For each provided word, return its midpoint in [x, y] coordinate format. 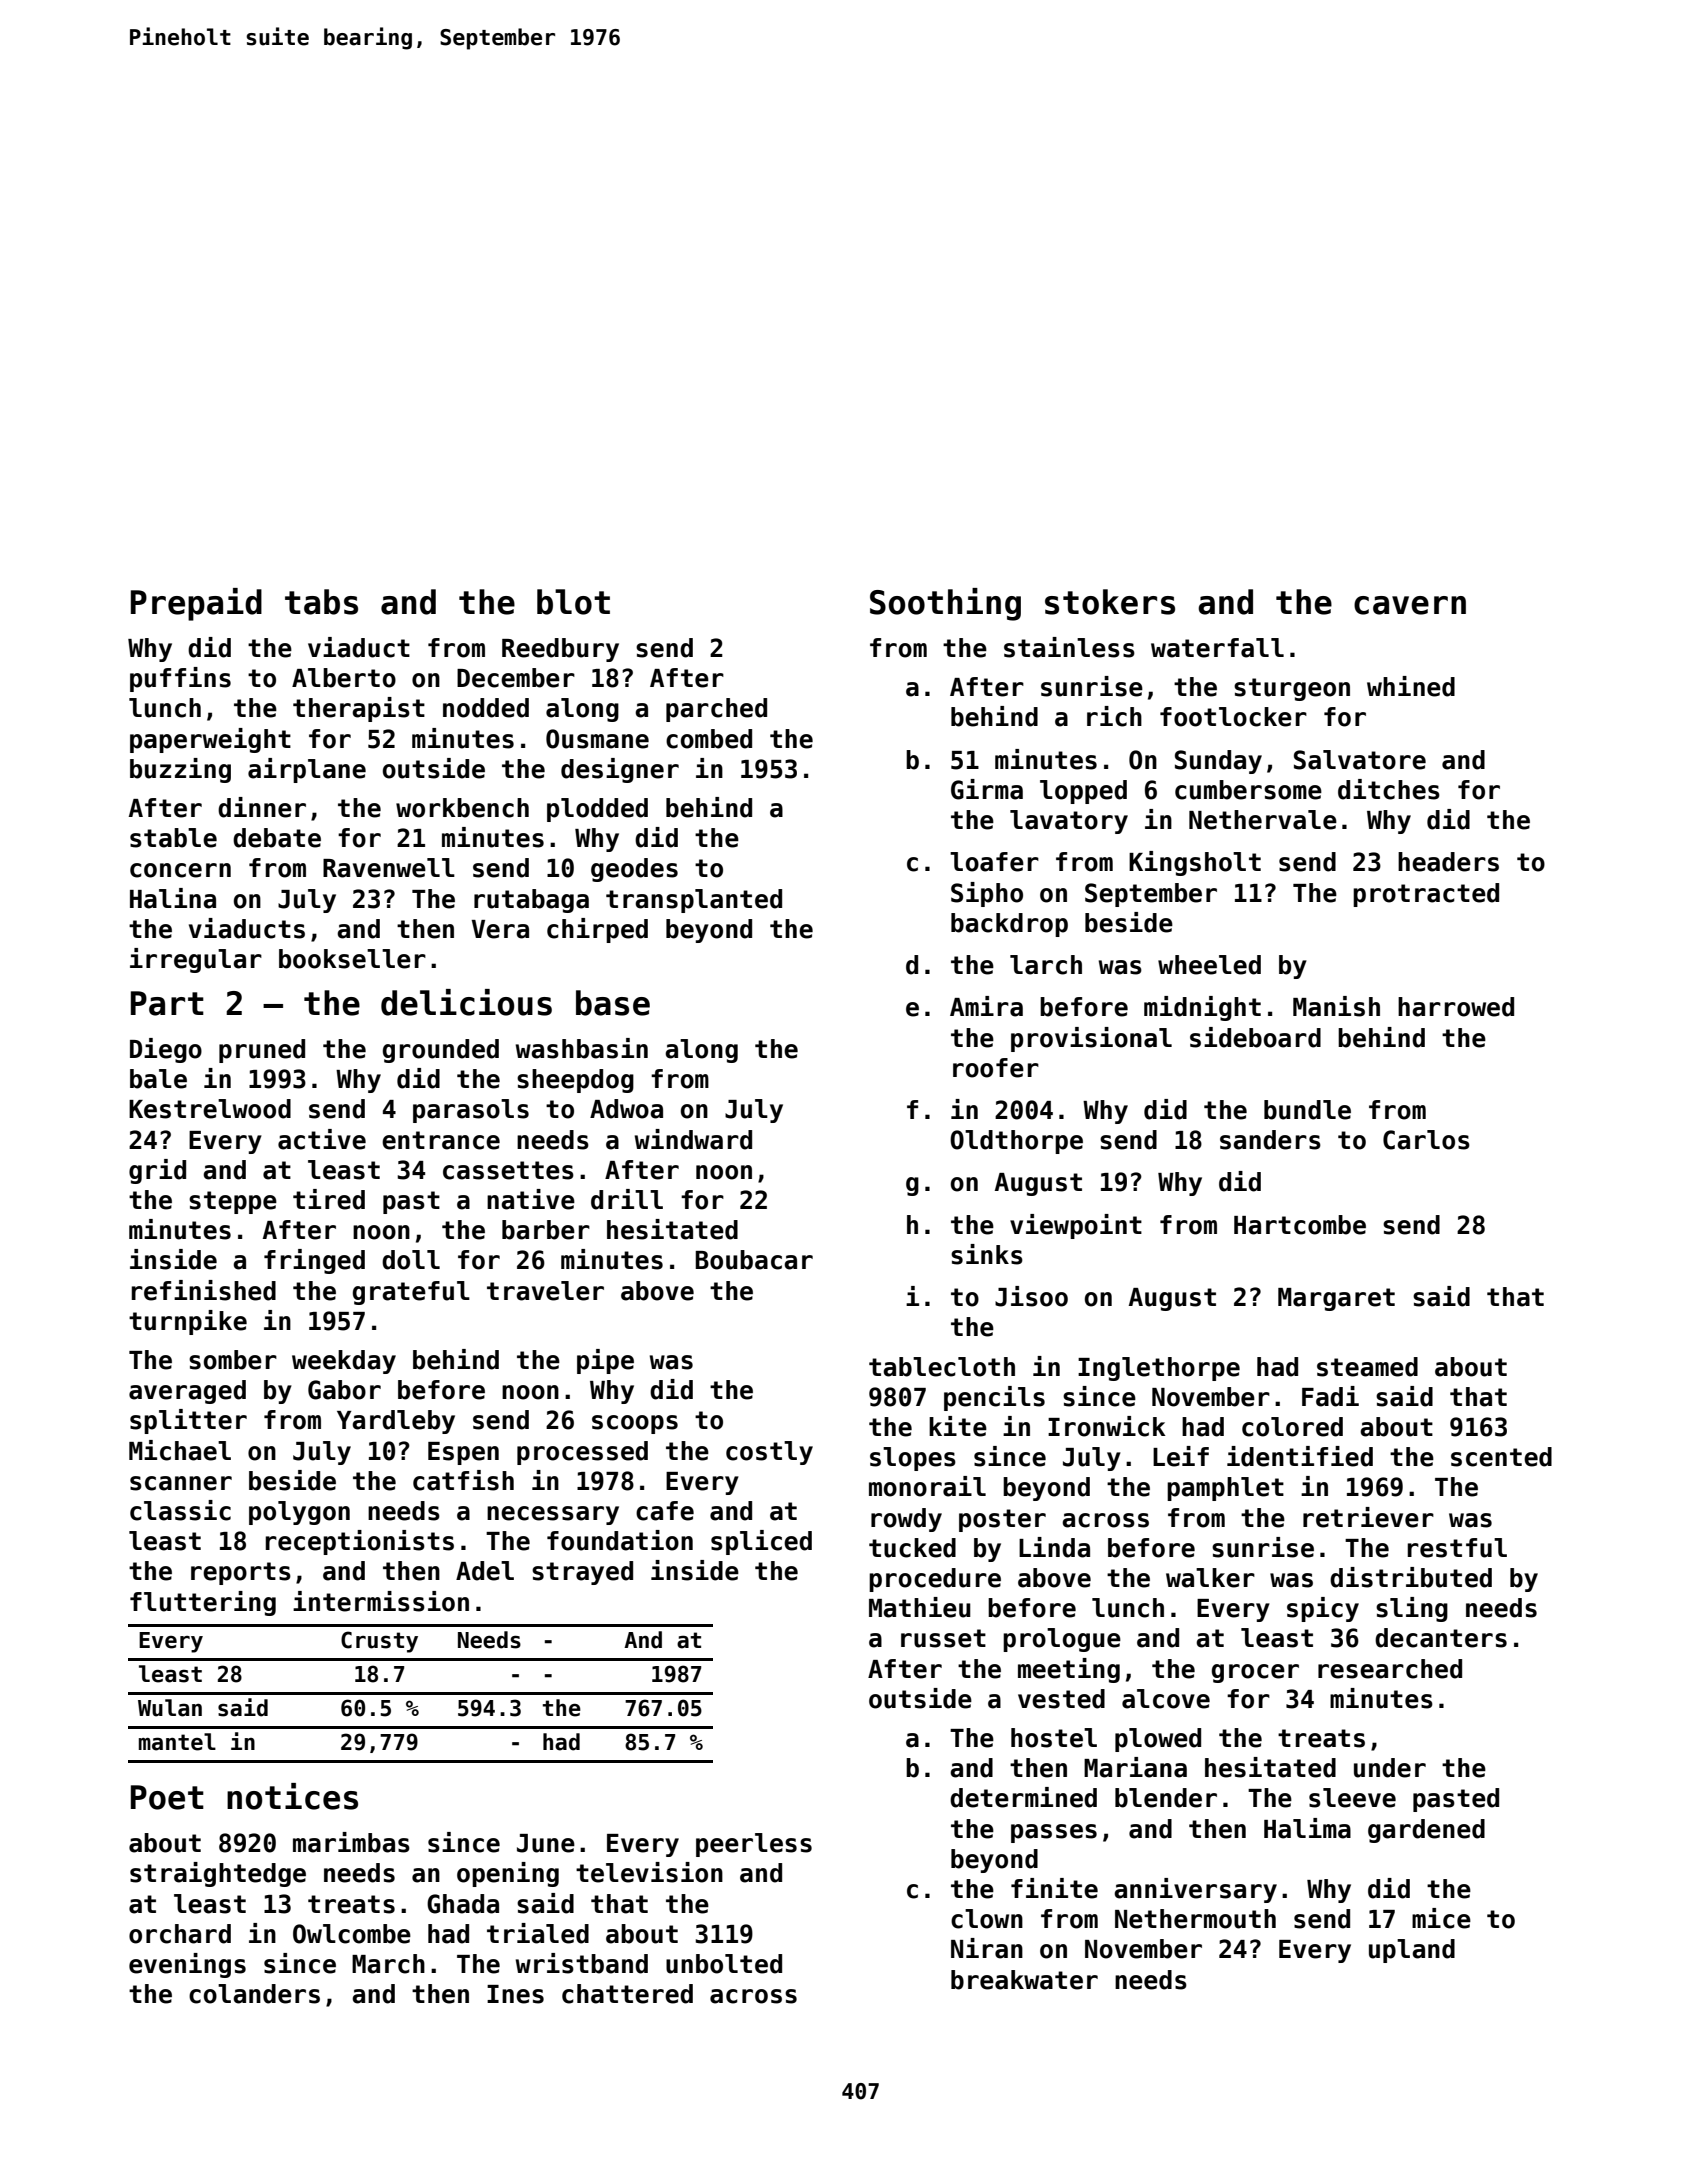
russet [943, 1638]
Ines [515, 1994]
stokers [1110, 602]
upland [1412, 1951]
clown [987, 1919]
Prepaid [196, 604]
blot [573, 602]
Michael [180, 1450]
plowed [1158, 1740]
